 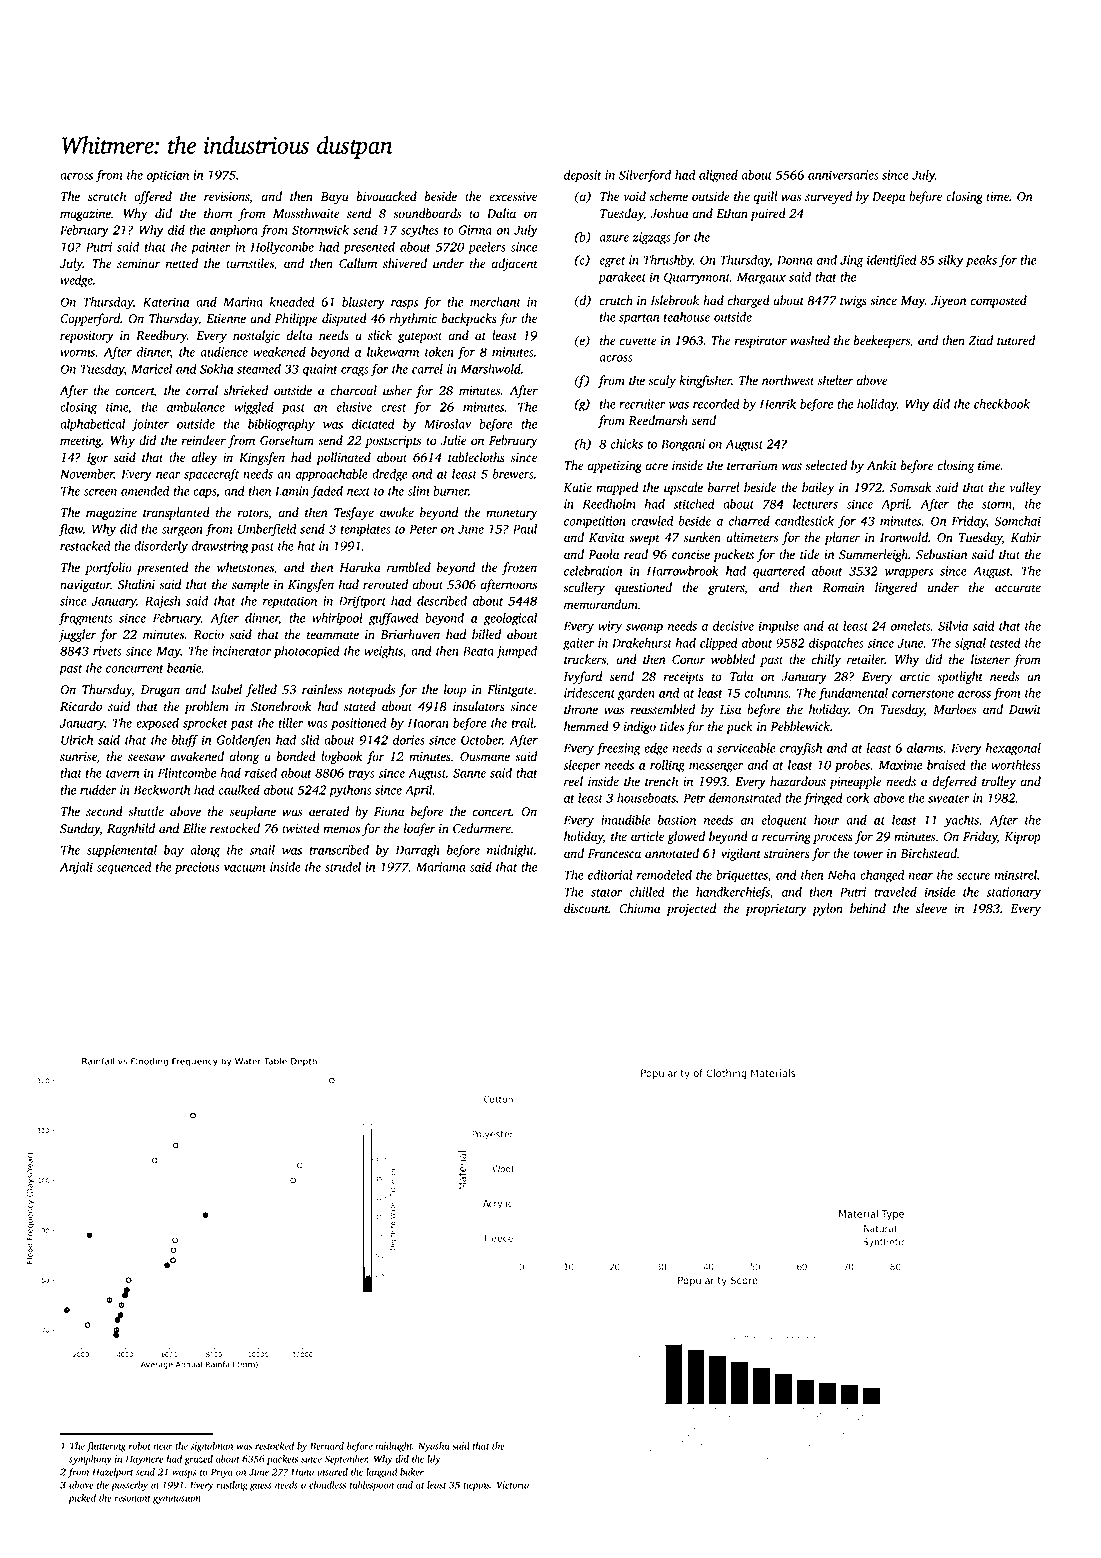 What do you see at coordinates (476, 1486) in the screenshot?
I see `tiepins` at bounding box center [476, 1486].
